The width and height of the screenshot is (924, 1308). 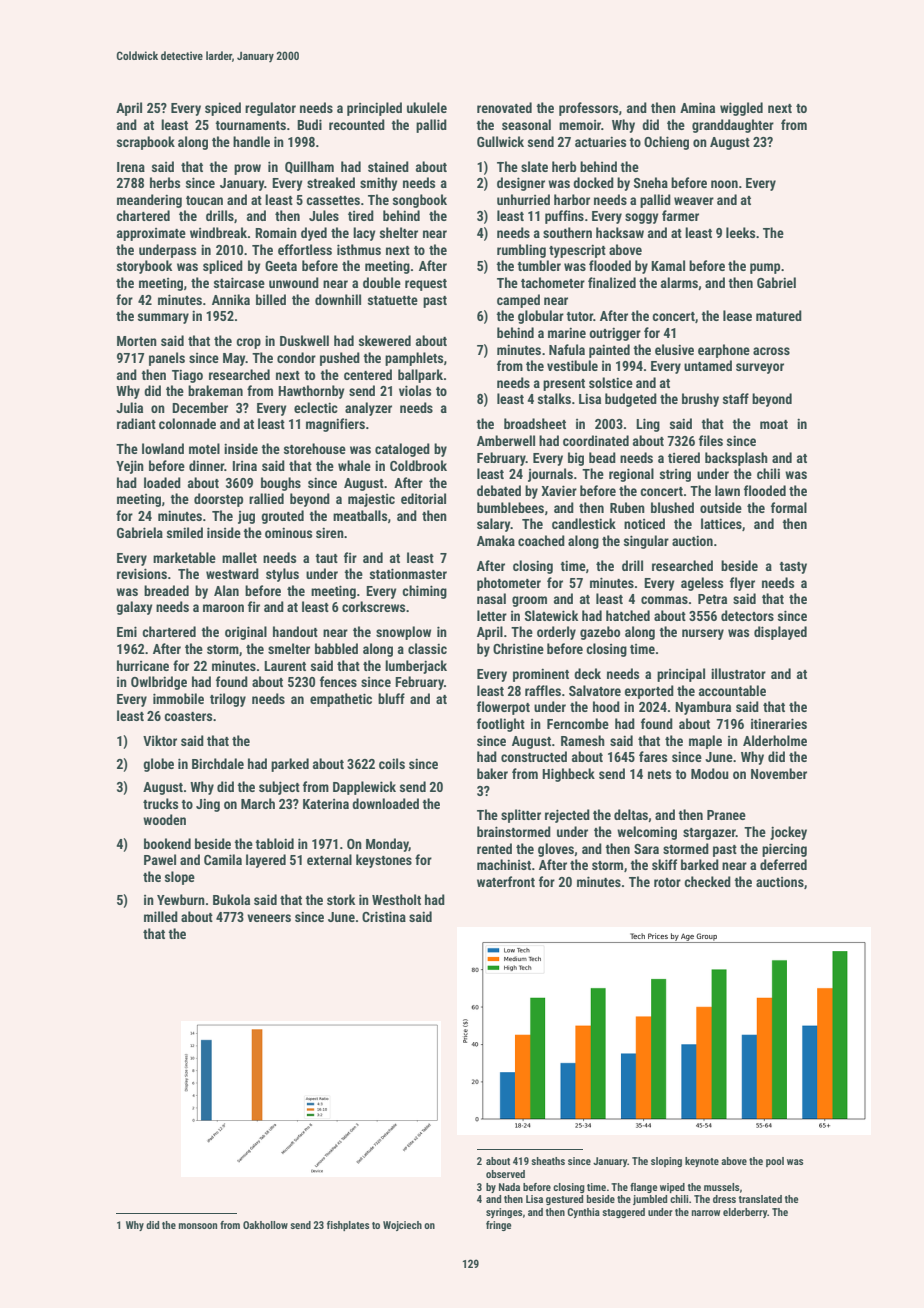 What do you see at coordinates (265, 1225) in the screenshot?
I see `Oakhollow` at bounding box center [265, 1225].
